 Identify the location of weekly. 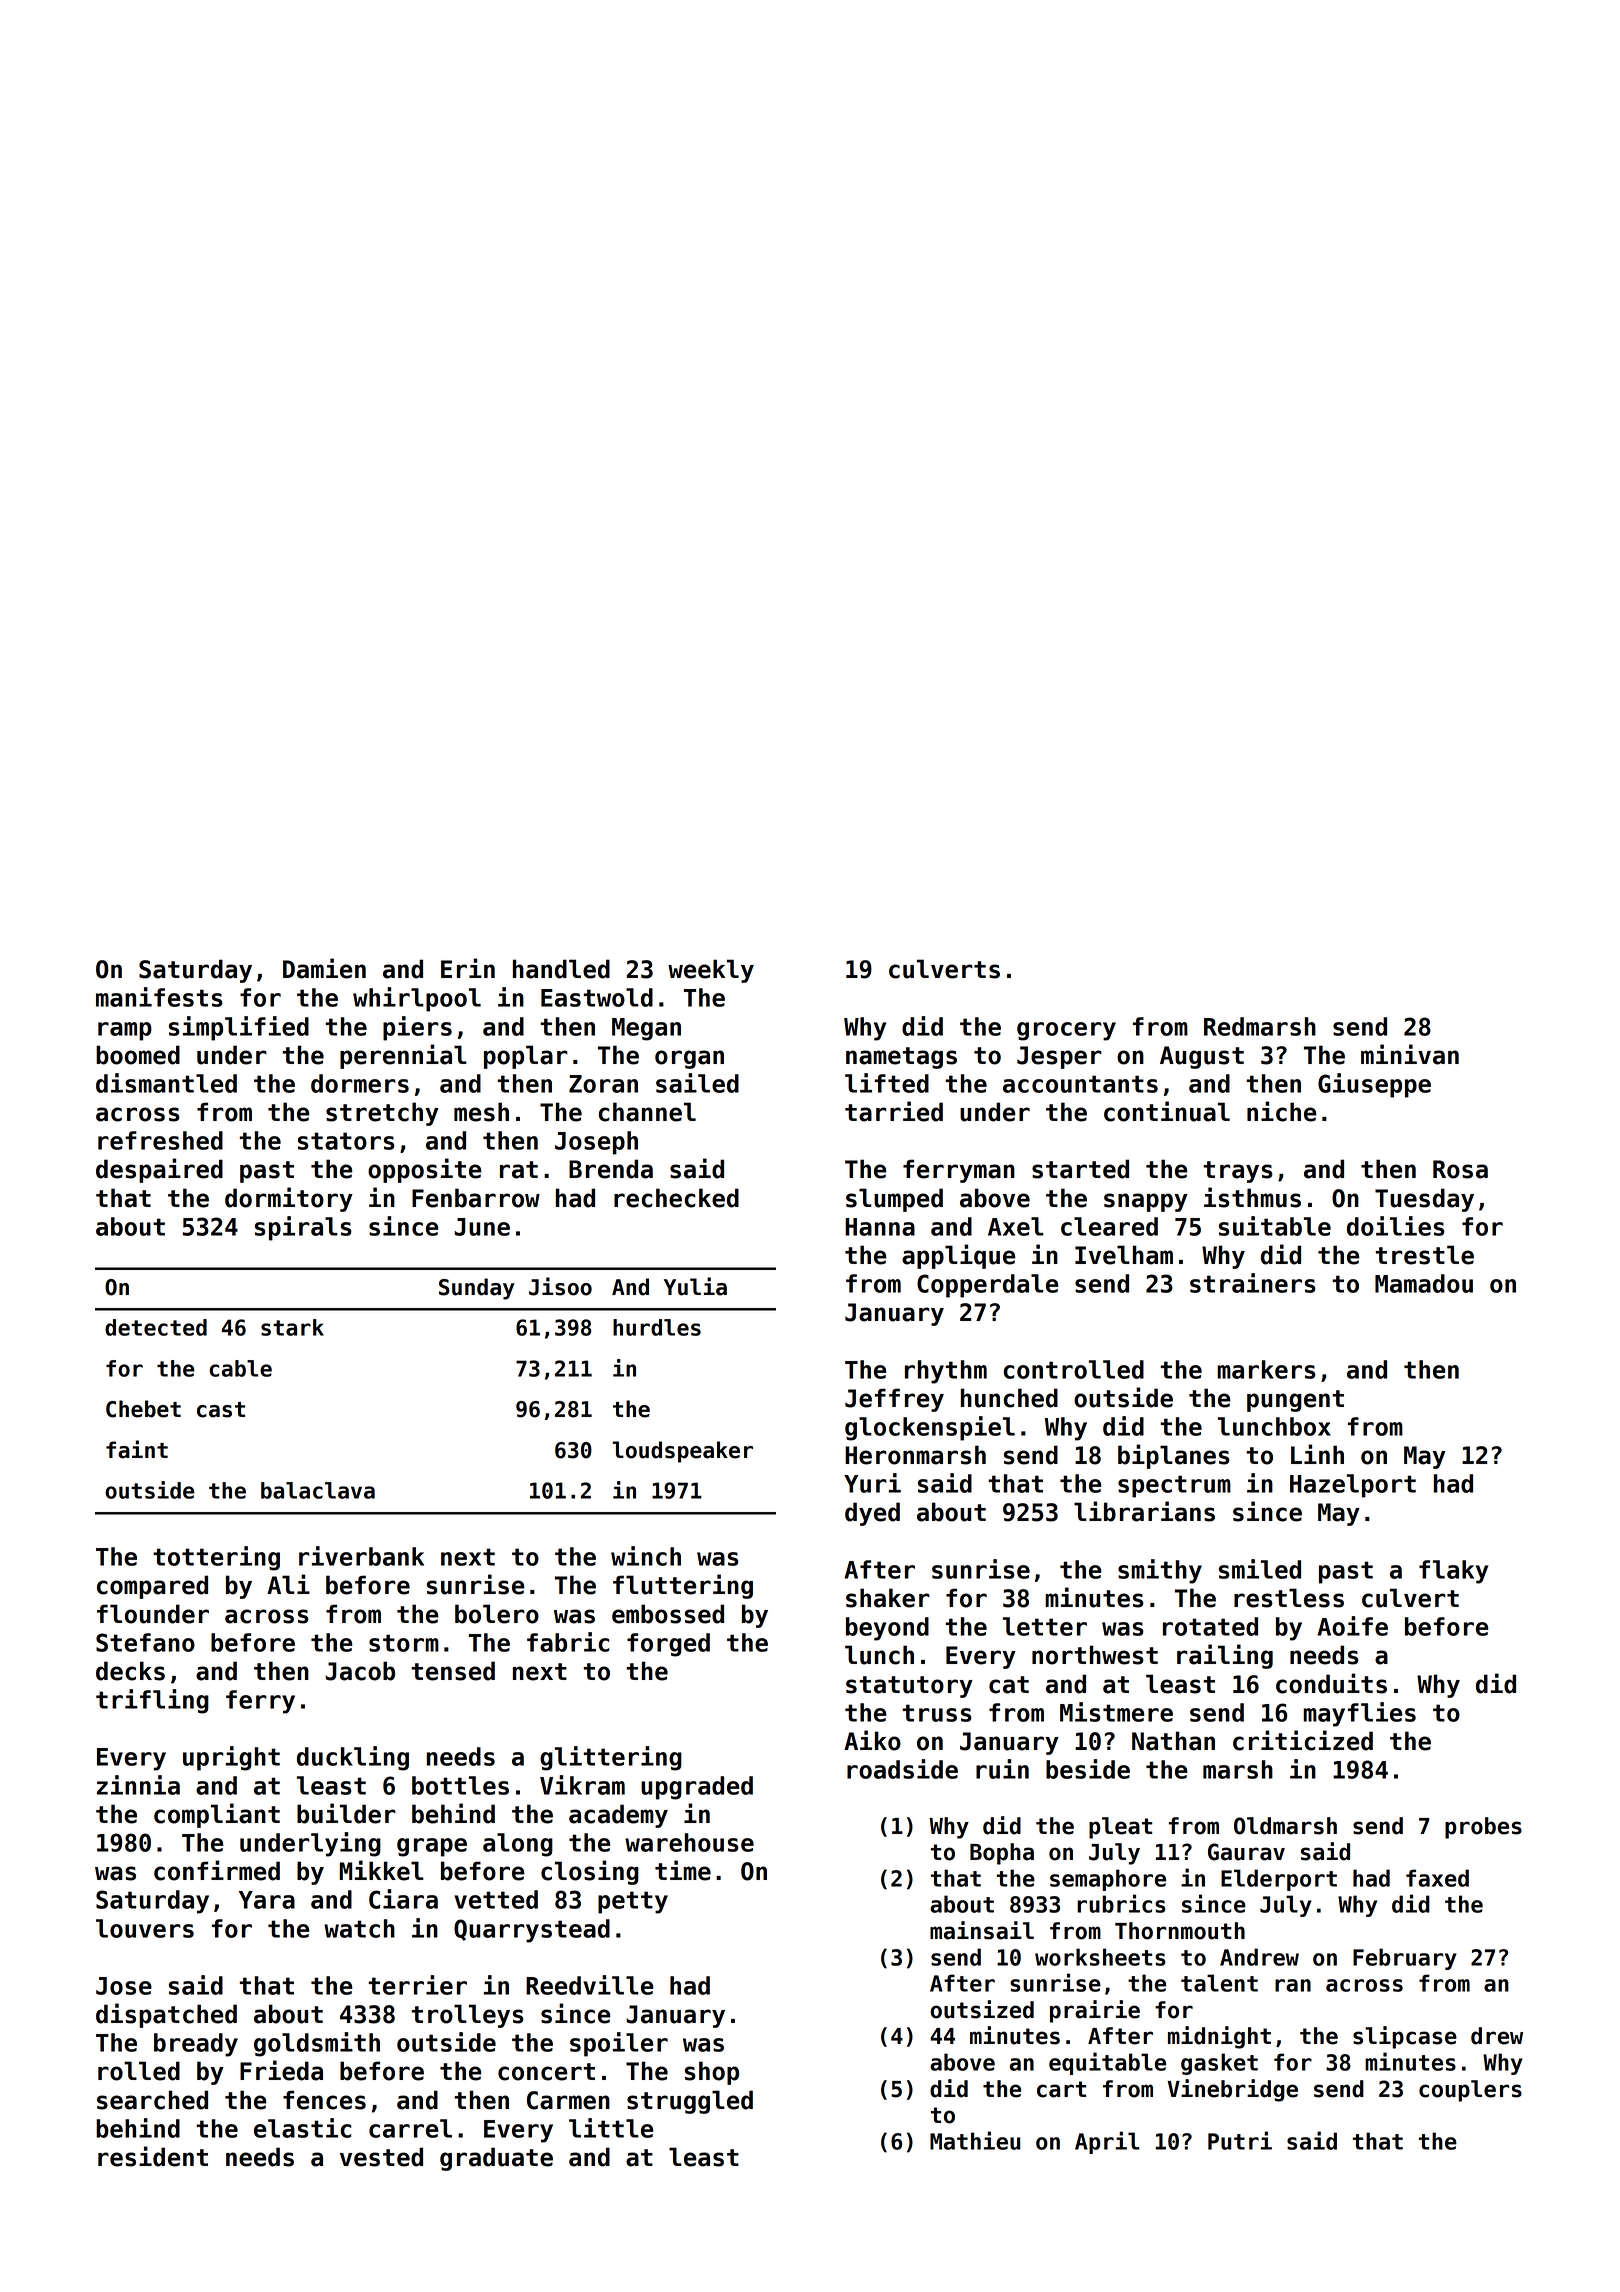
(711, 971).
